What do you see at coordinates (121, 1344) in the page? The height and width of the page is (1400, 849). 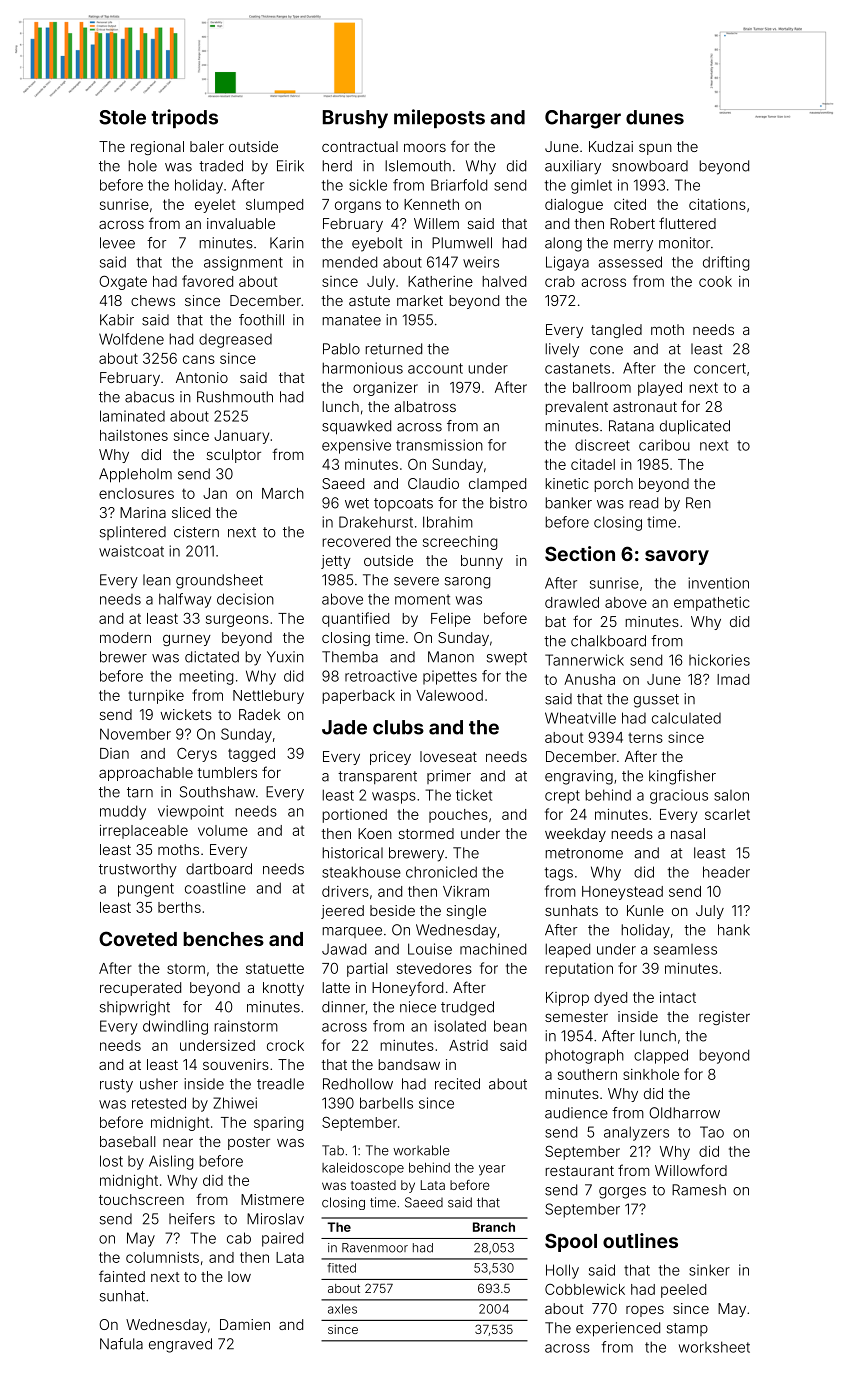 I see `Nafula` at bounding box center [121, 1344].
